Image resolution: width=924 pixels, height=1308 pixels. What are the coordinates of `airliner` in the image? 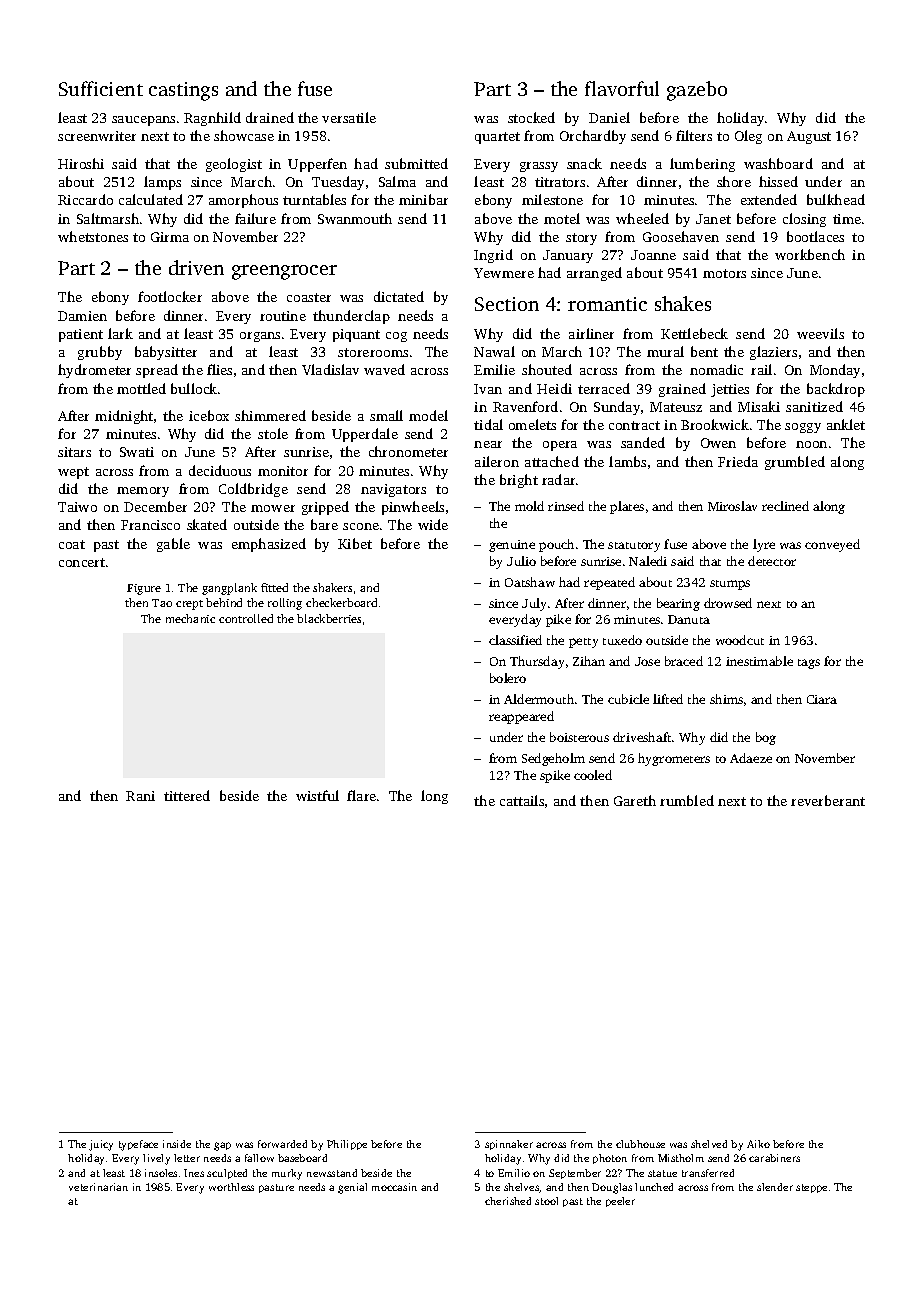 It's located at (591, 333).
